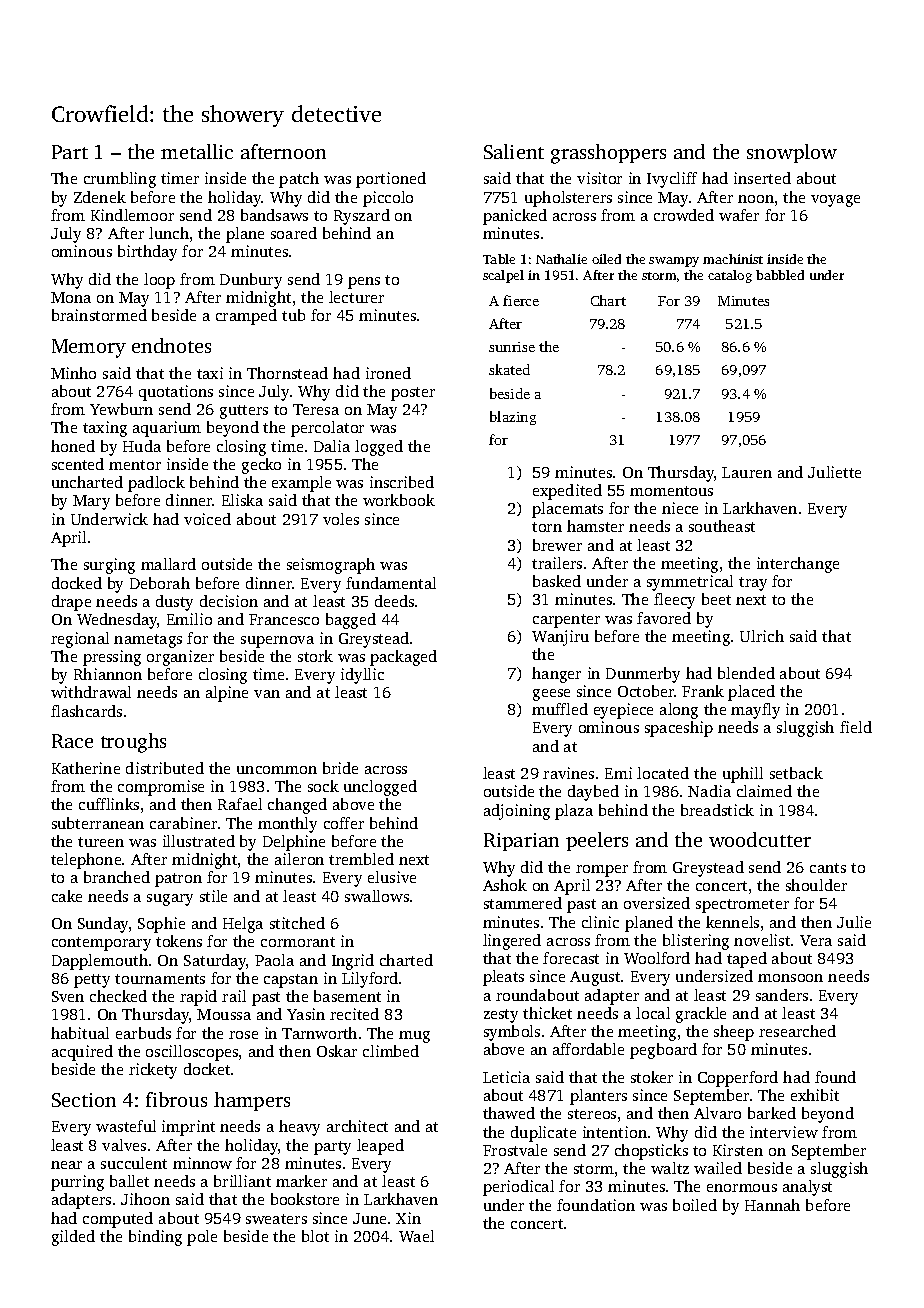 The height and width of the screenshot is (1308, 924). Describe the element at coordinates (246, 317) in the screenshot. I see `cramped` at that location.
